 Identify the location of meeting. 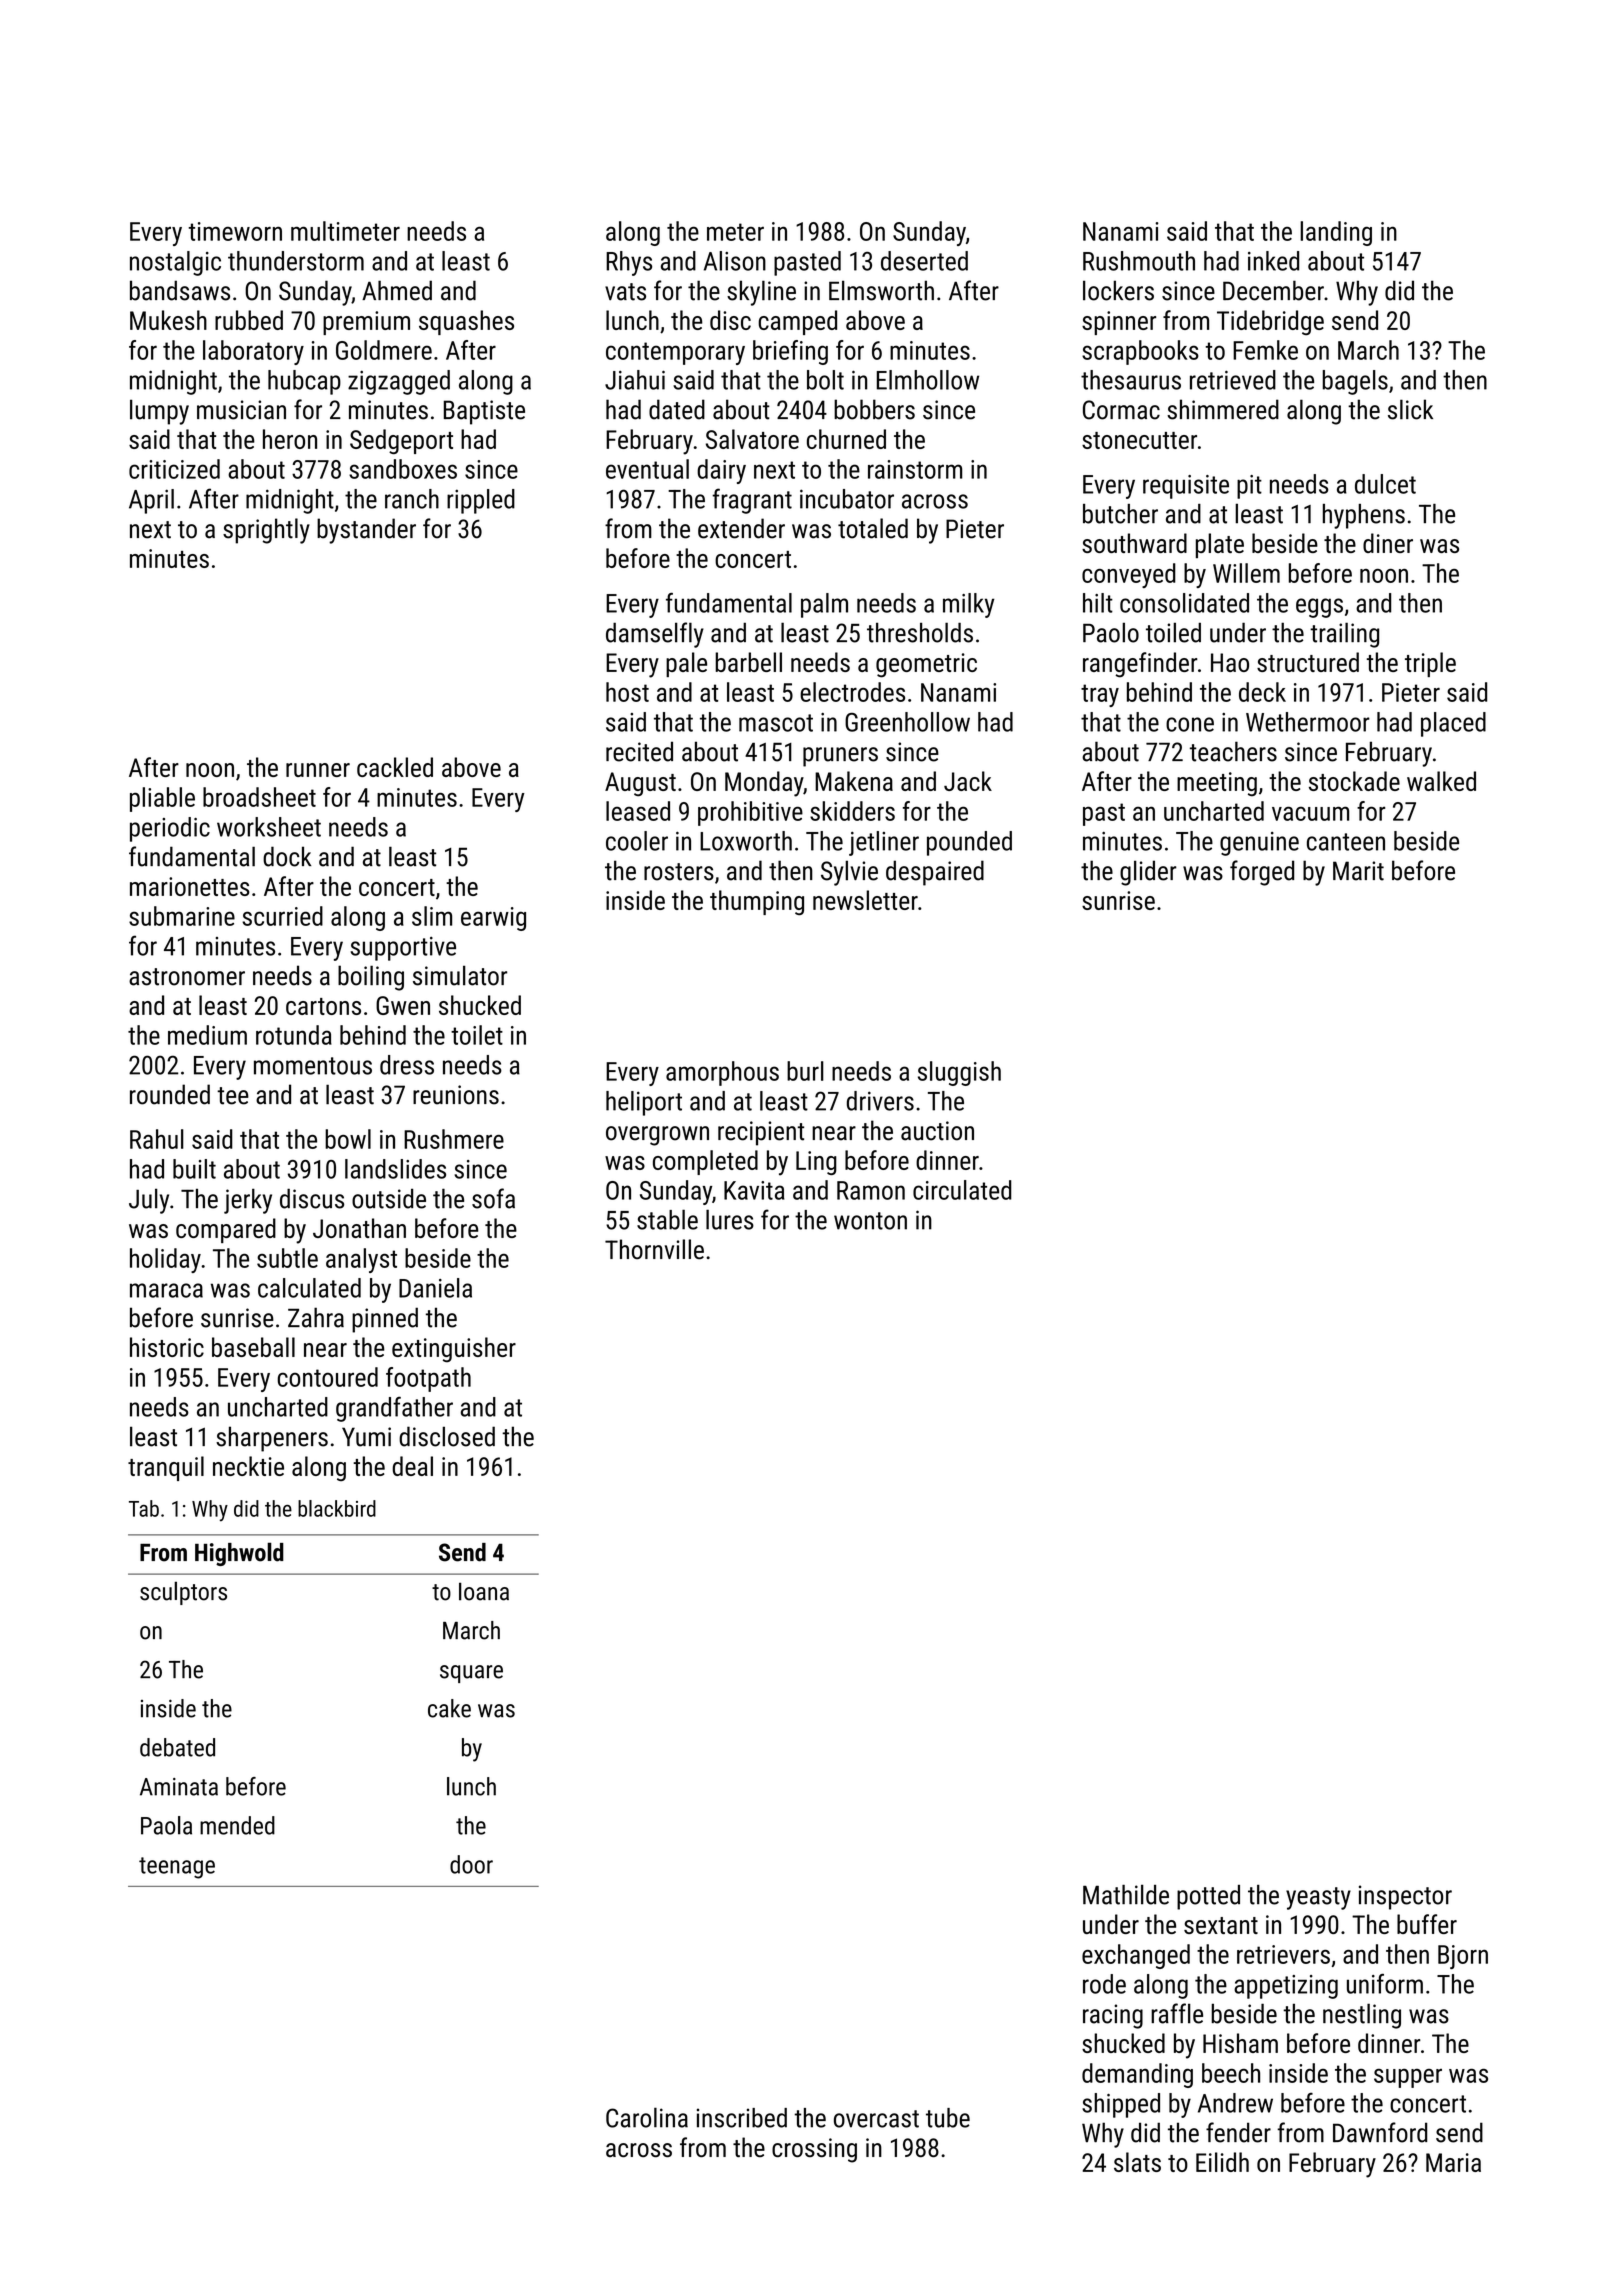
(1217, 784).
